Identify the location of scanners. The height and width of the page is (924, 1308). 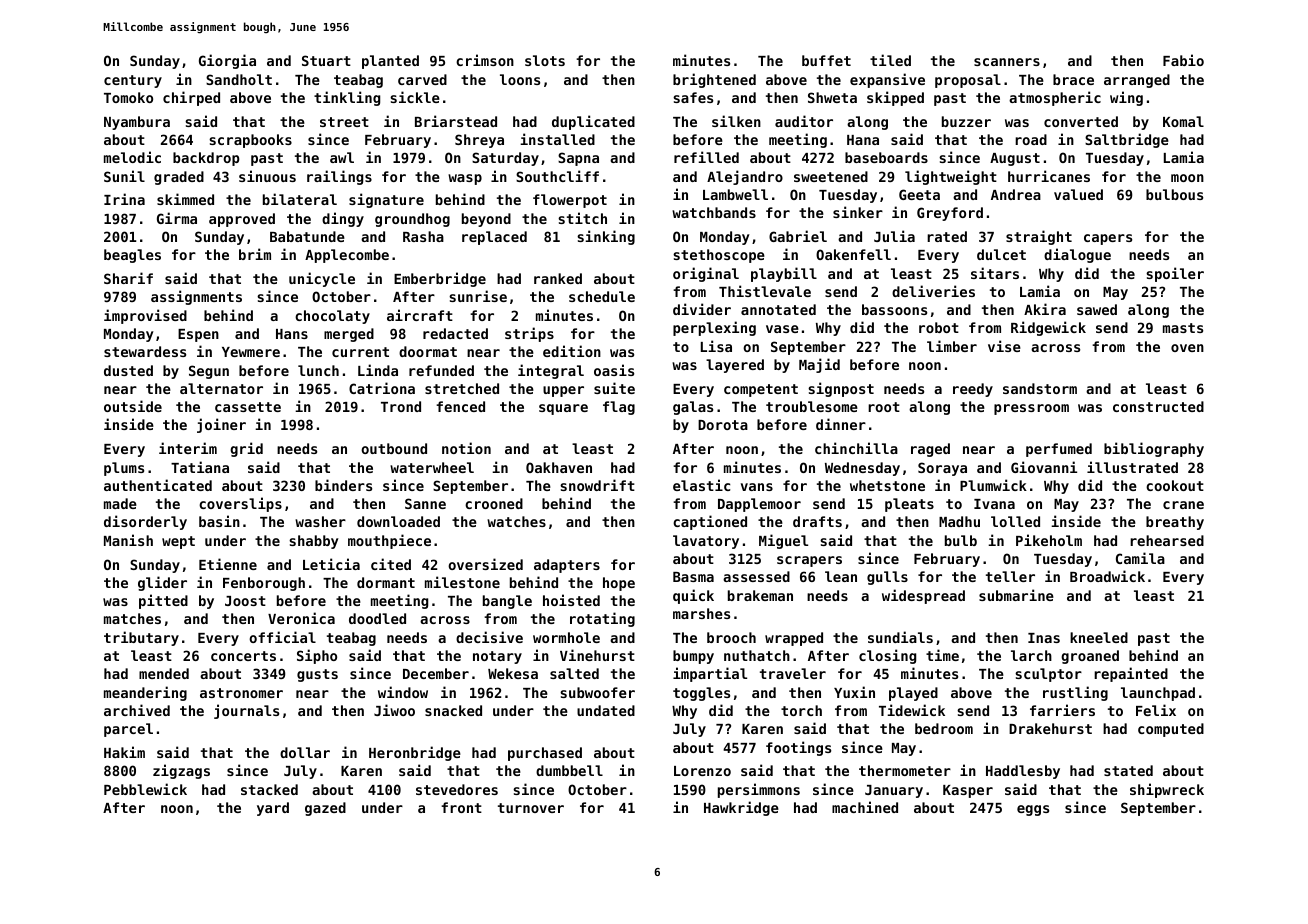
(1007, 62).
